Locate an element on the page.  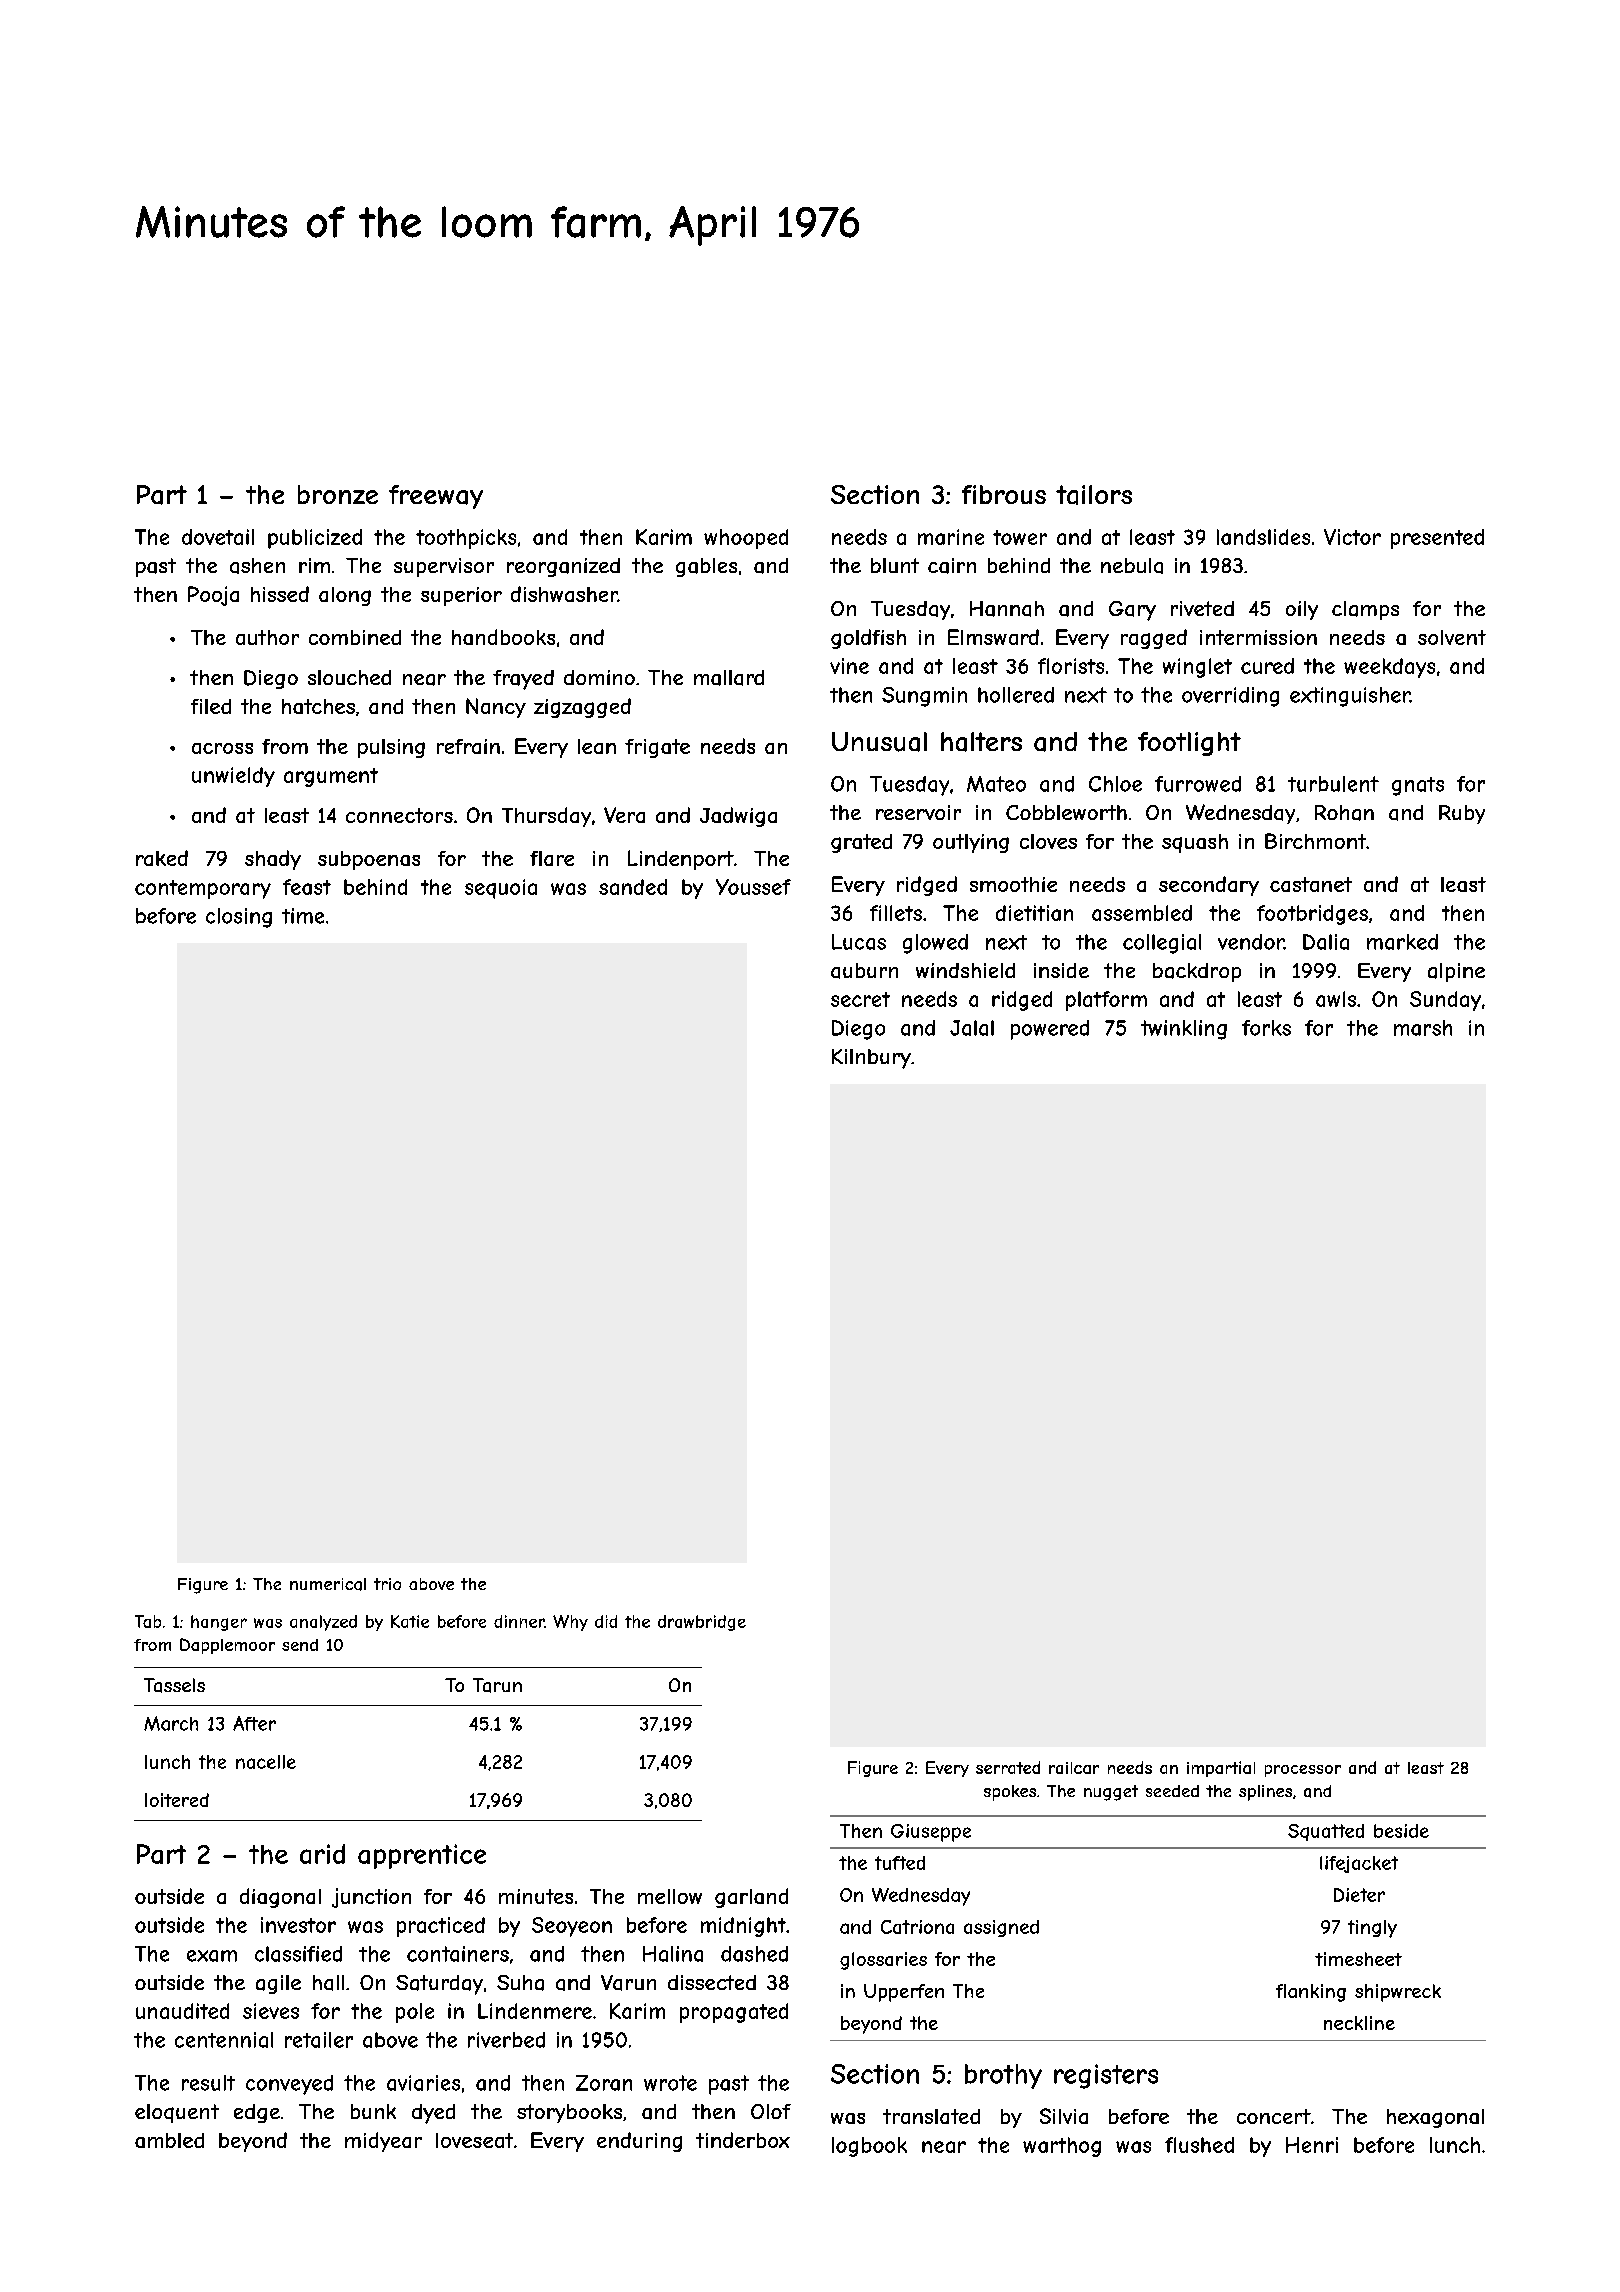
intermission is located at coordinates (1258, 637).
